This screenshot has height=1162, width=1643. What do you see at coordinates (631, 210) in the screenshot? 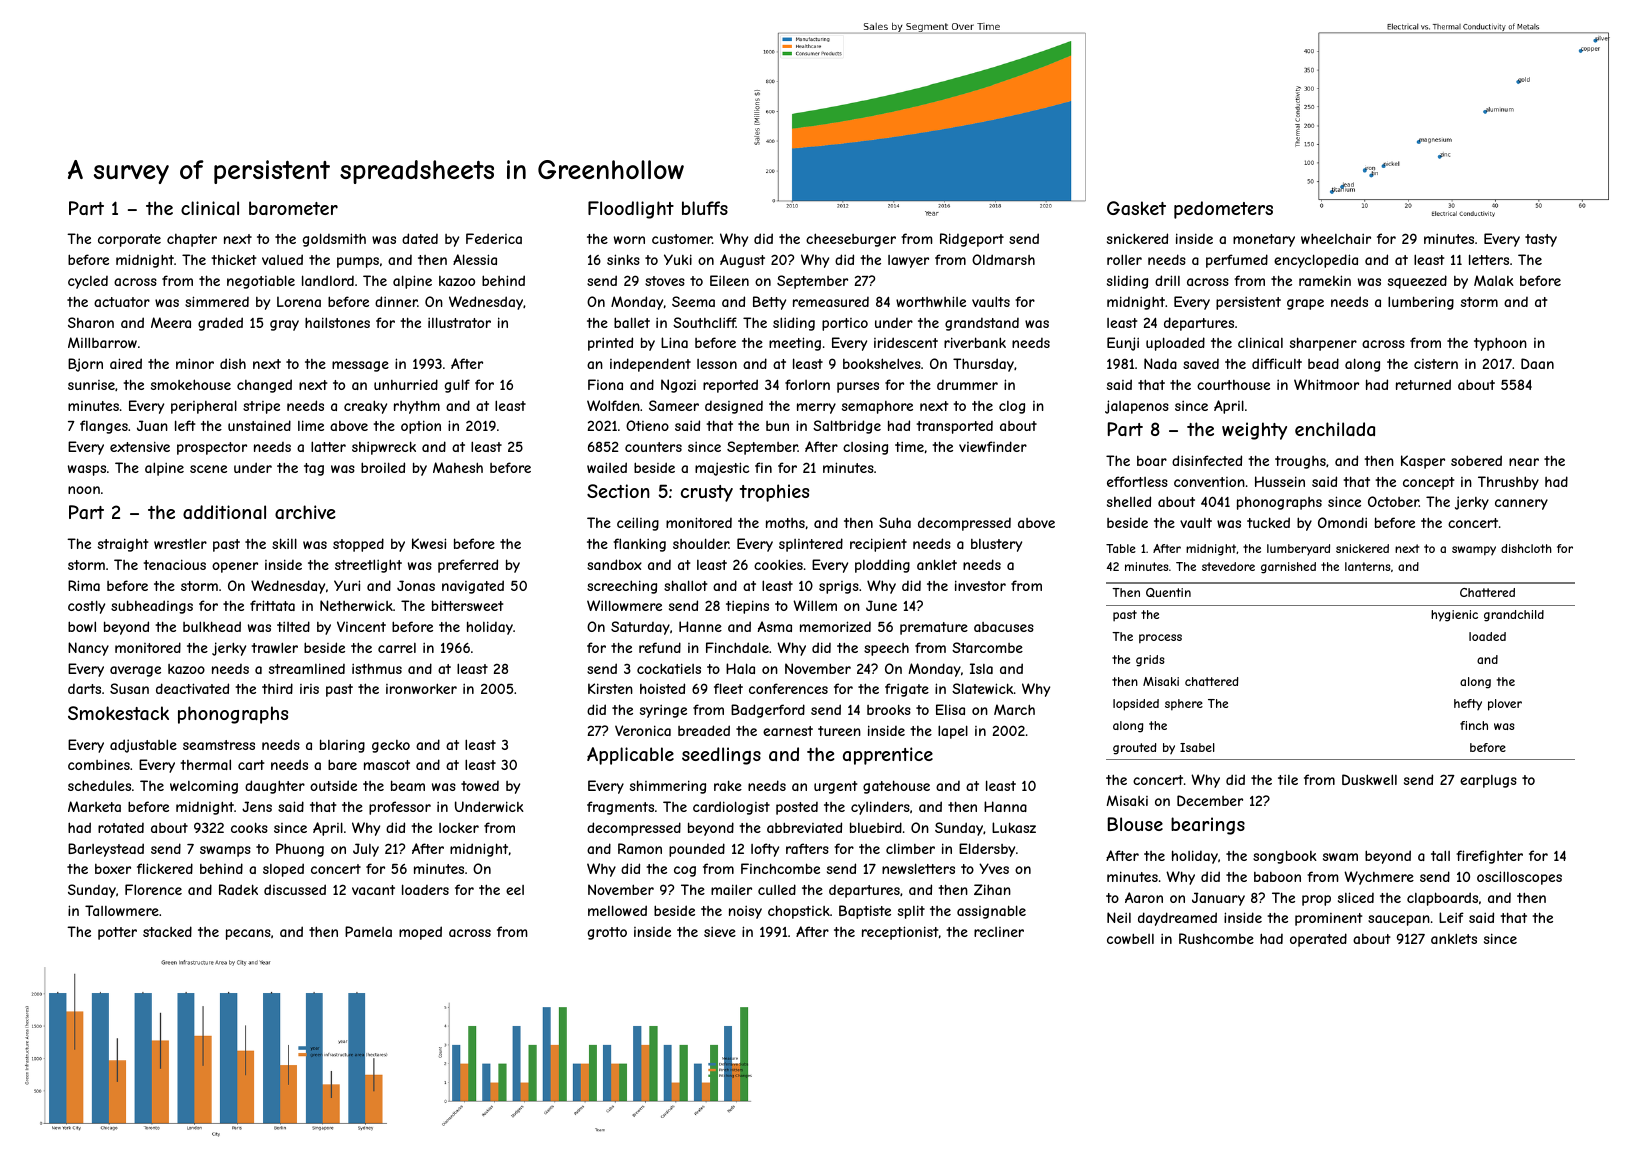
I see `Floodlight` at bounding box center [631, 210].
